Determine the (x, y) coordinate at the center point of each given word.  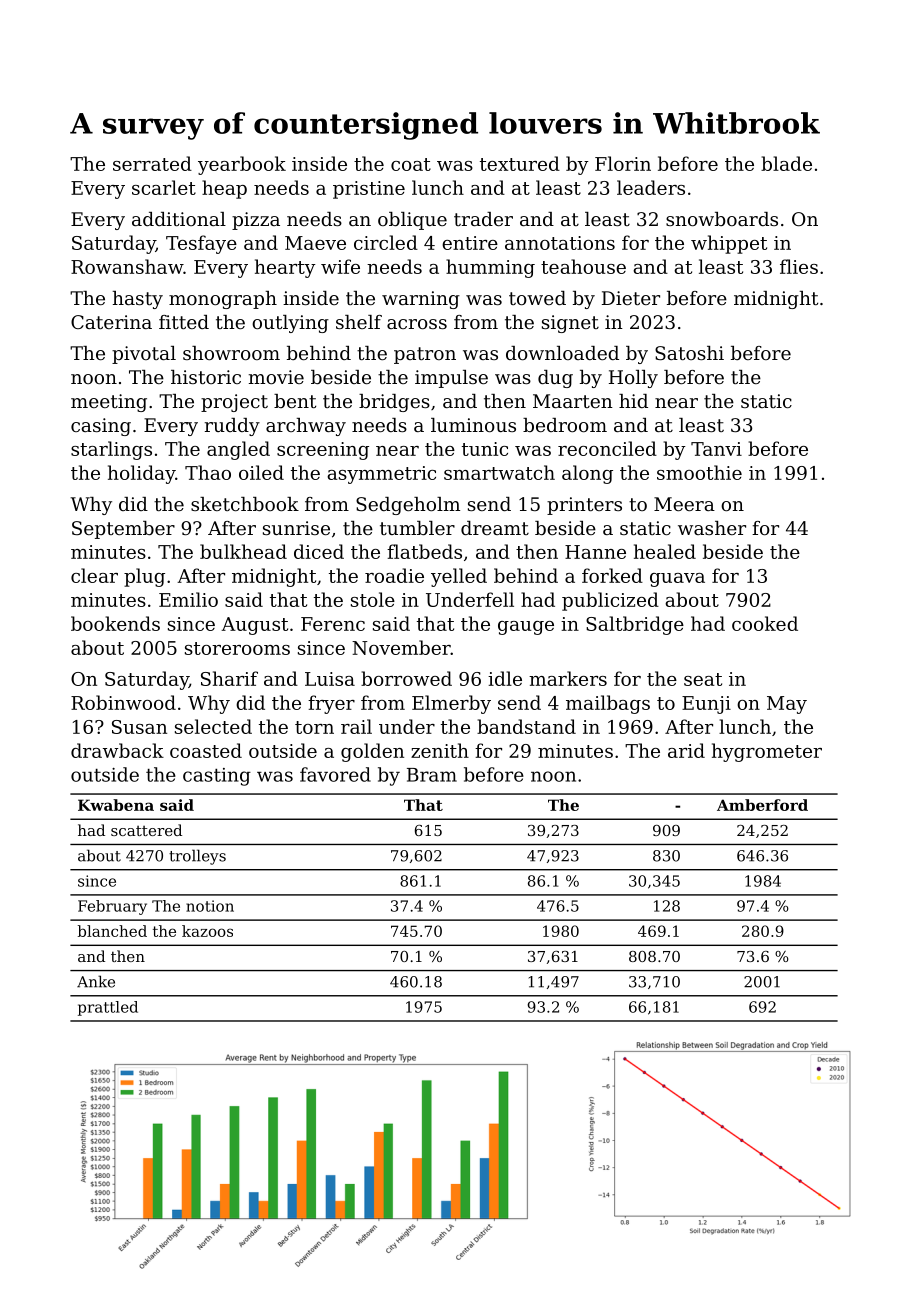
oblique (412, 221)
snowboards (722, 219)
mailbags (608, 704)
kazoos (207, 931)
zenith (440, 750)
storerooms (237, 648)
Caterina (111, 322)
